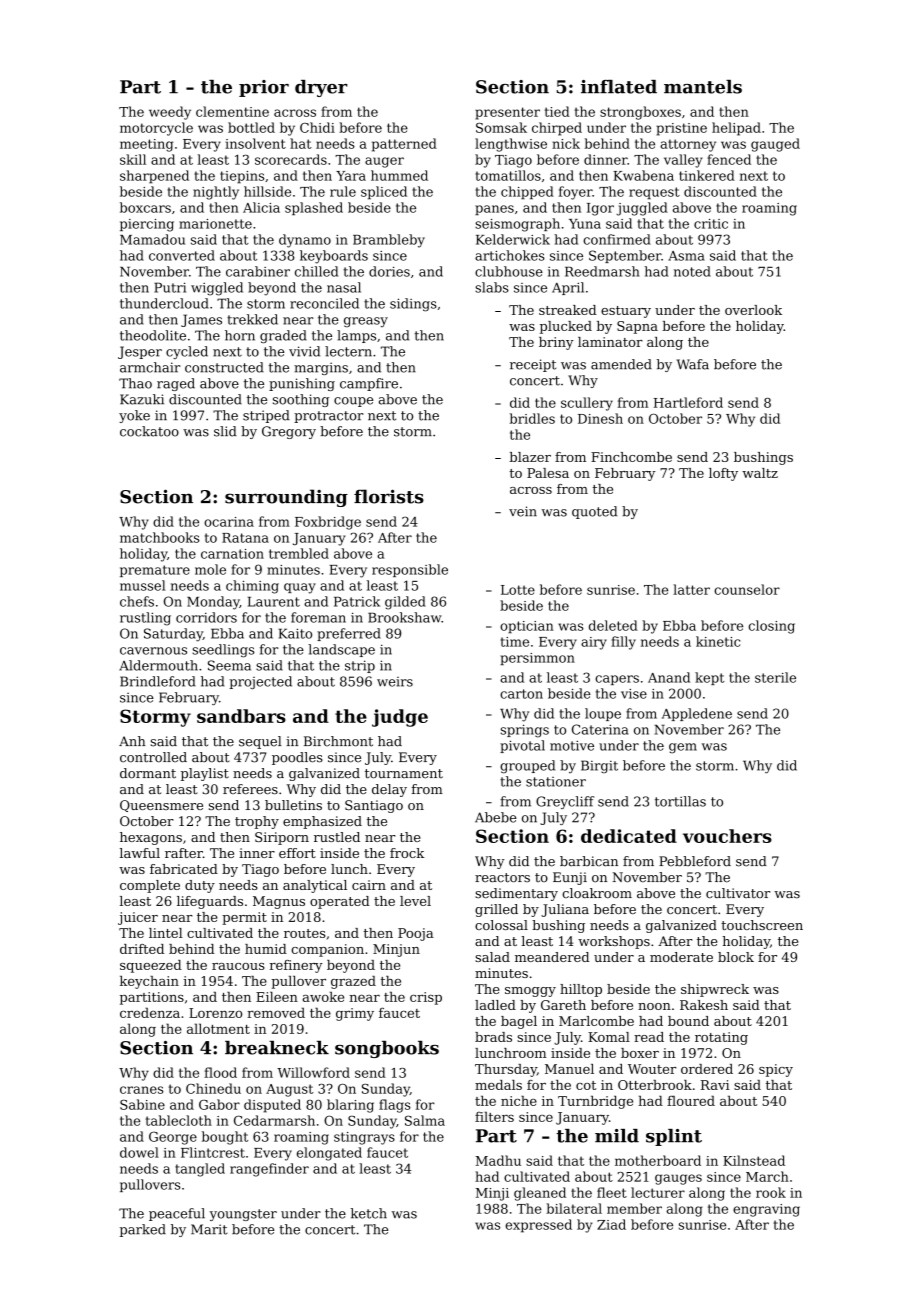  I want to click on campfire, so click(369, 384).
